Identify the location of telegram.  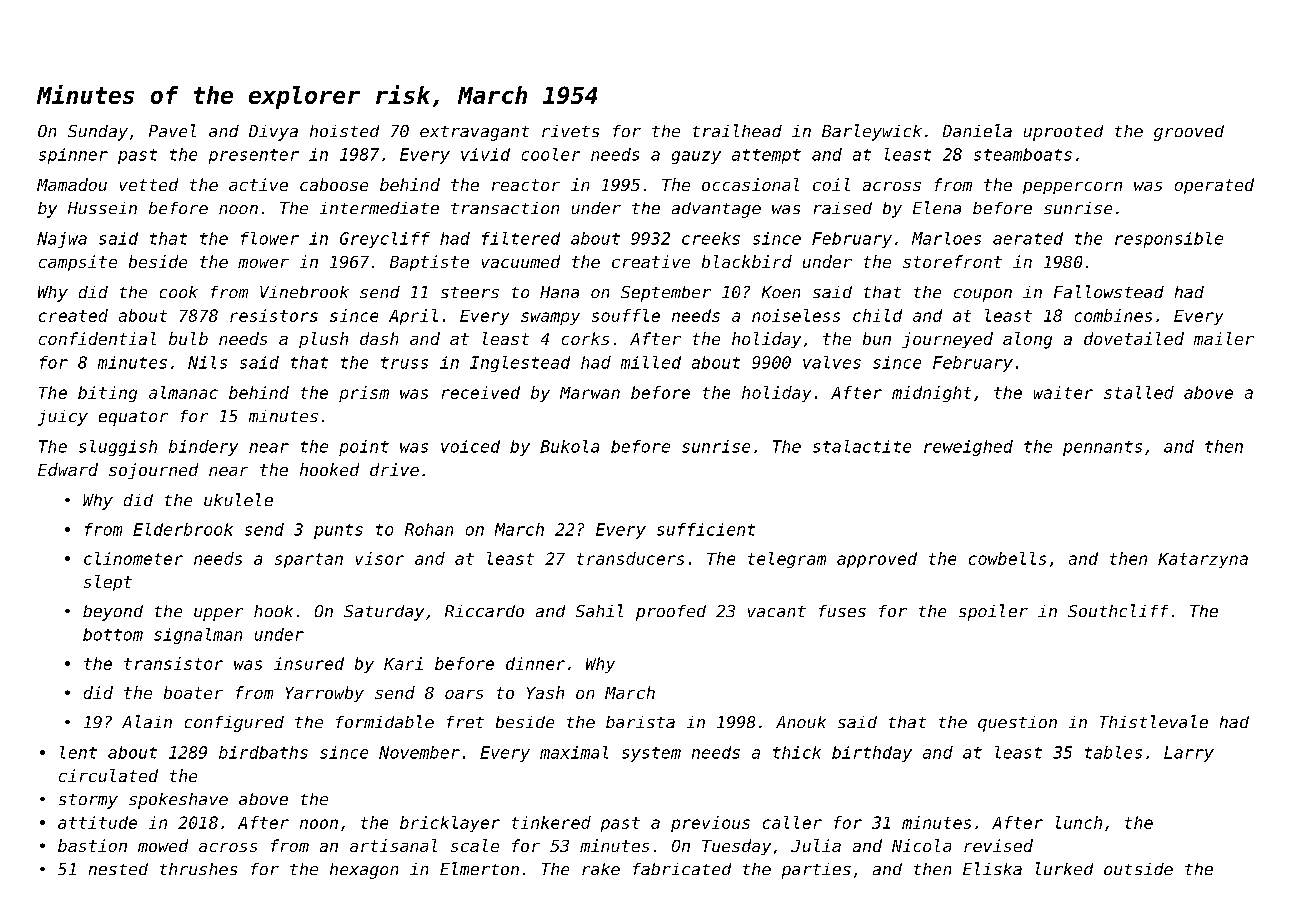
(787, 560).
